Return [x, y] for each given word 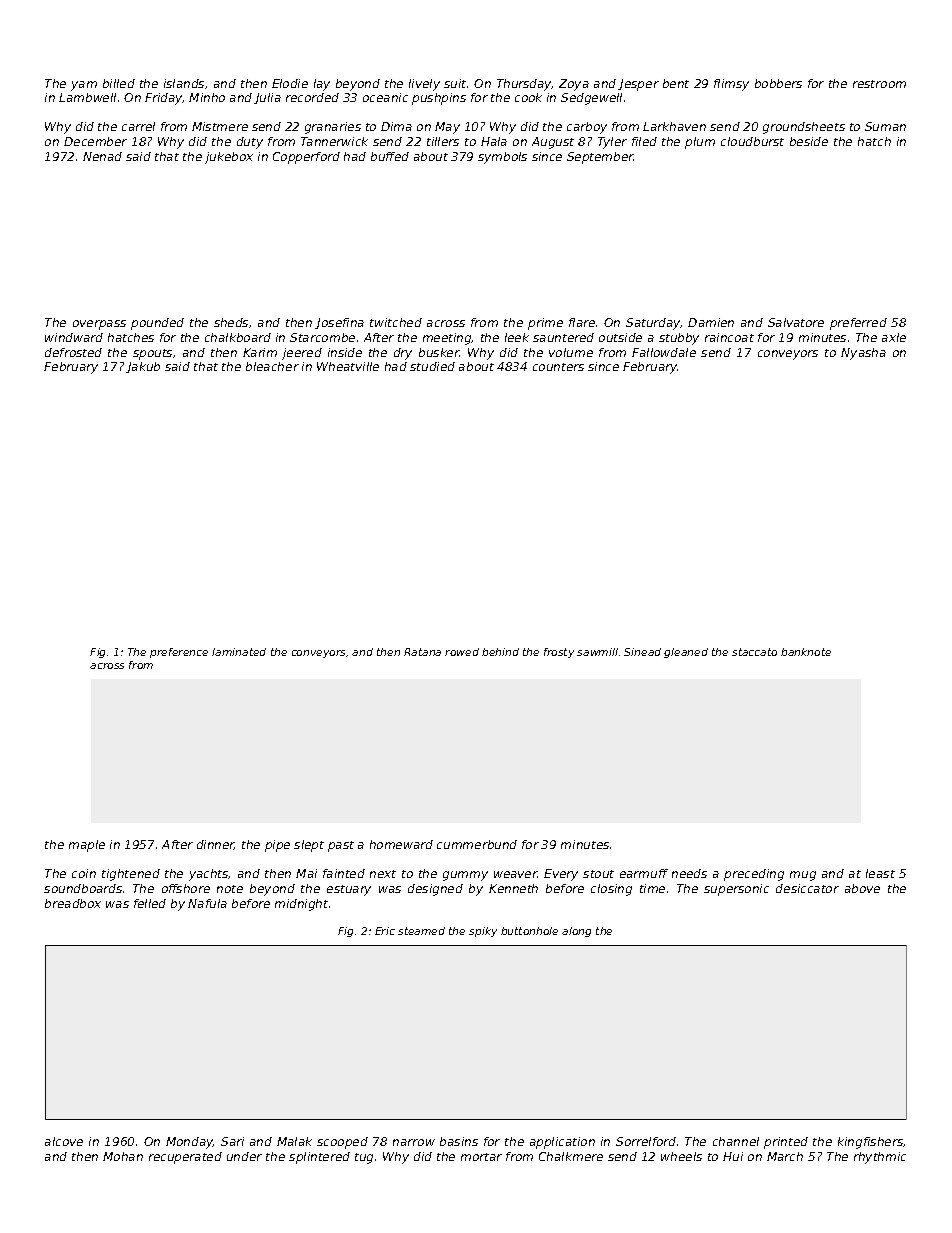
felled [150, 903]
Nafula [207, 903]
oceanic [385, 97]
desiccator [807, 888]
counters [558, 367]
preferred [858, 324]
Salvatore [796, 322]
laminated [239, 652]
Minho [207, 97]
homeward [401, 844]
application [562, 1143]
